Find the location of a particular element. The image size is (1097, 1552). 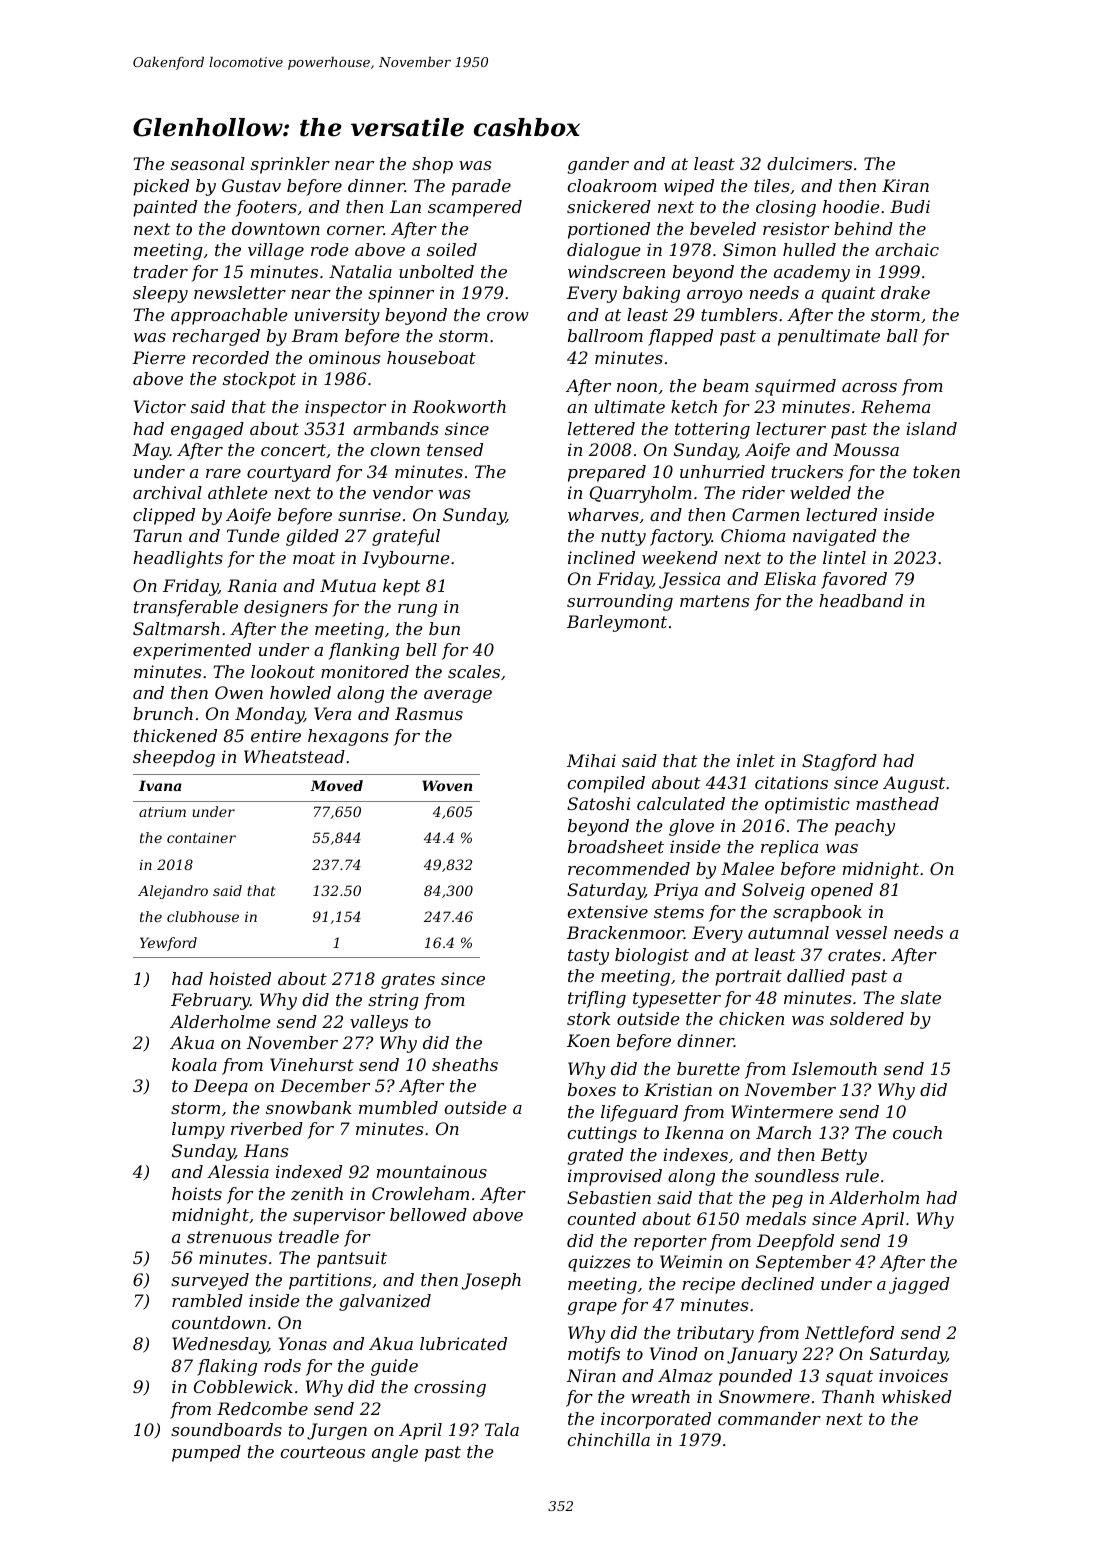

picked is located at coordinates (161, 187).
